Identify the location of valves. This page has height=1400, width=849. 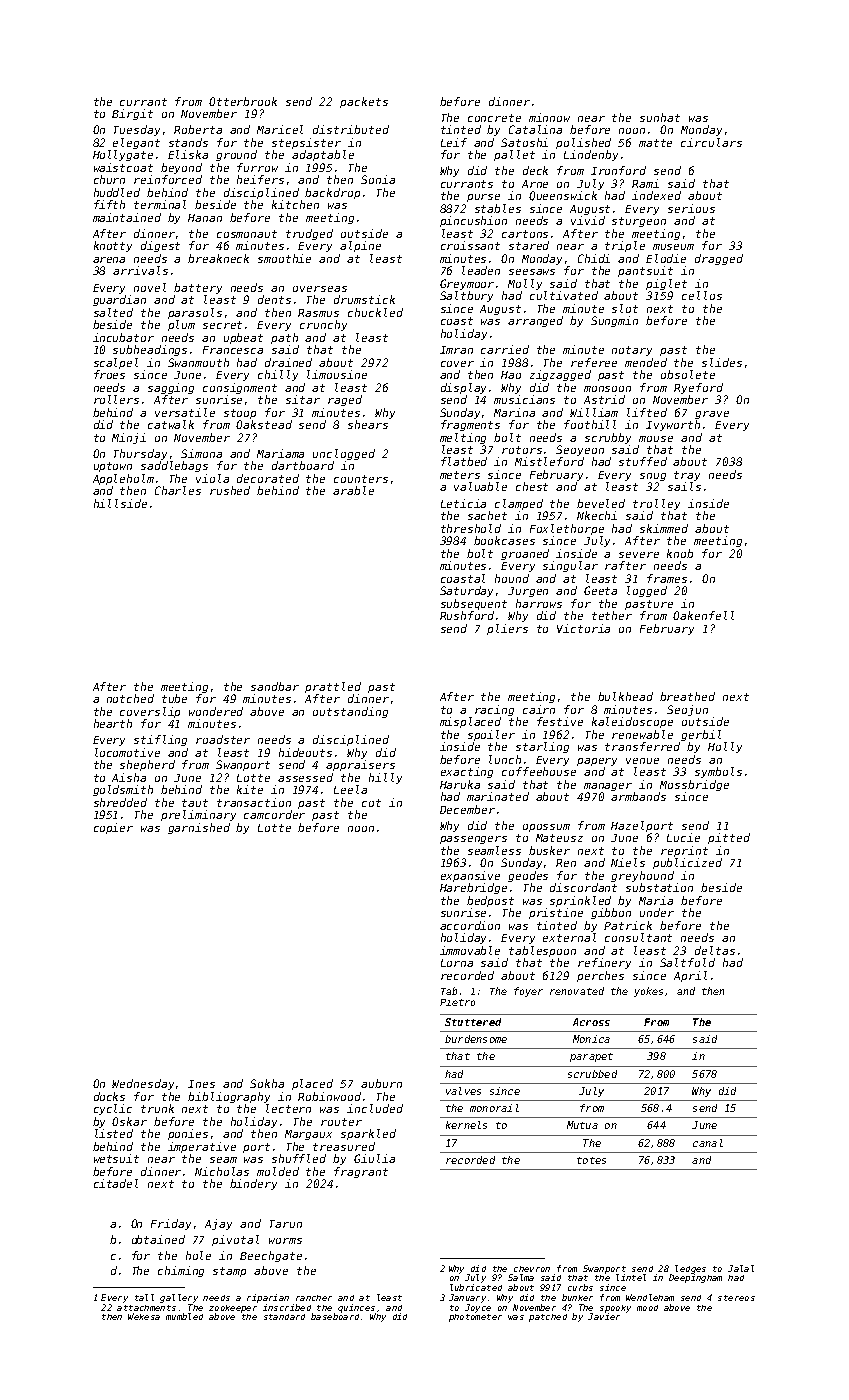
(463, 1091).
